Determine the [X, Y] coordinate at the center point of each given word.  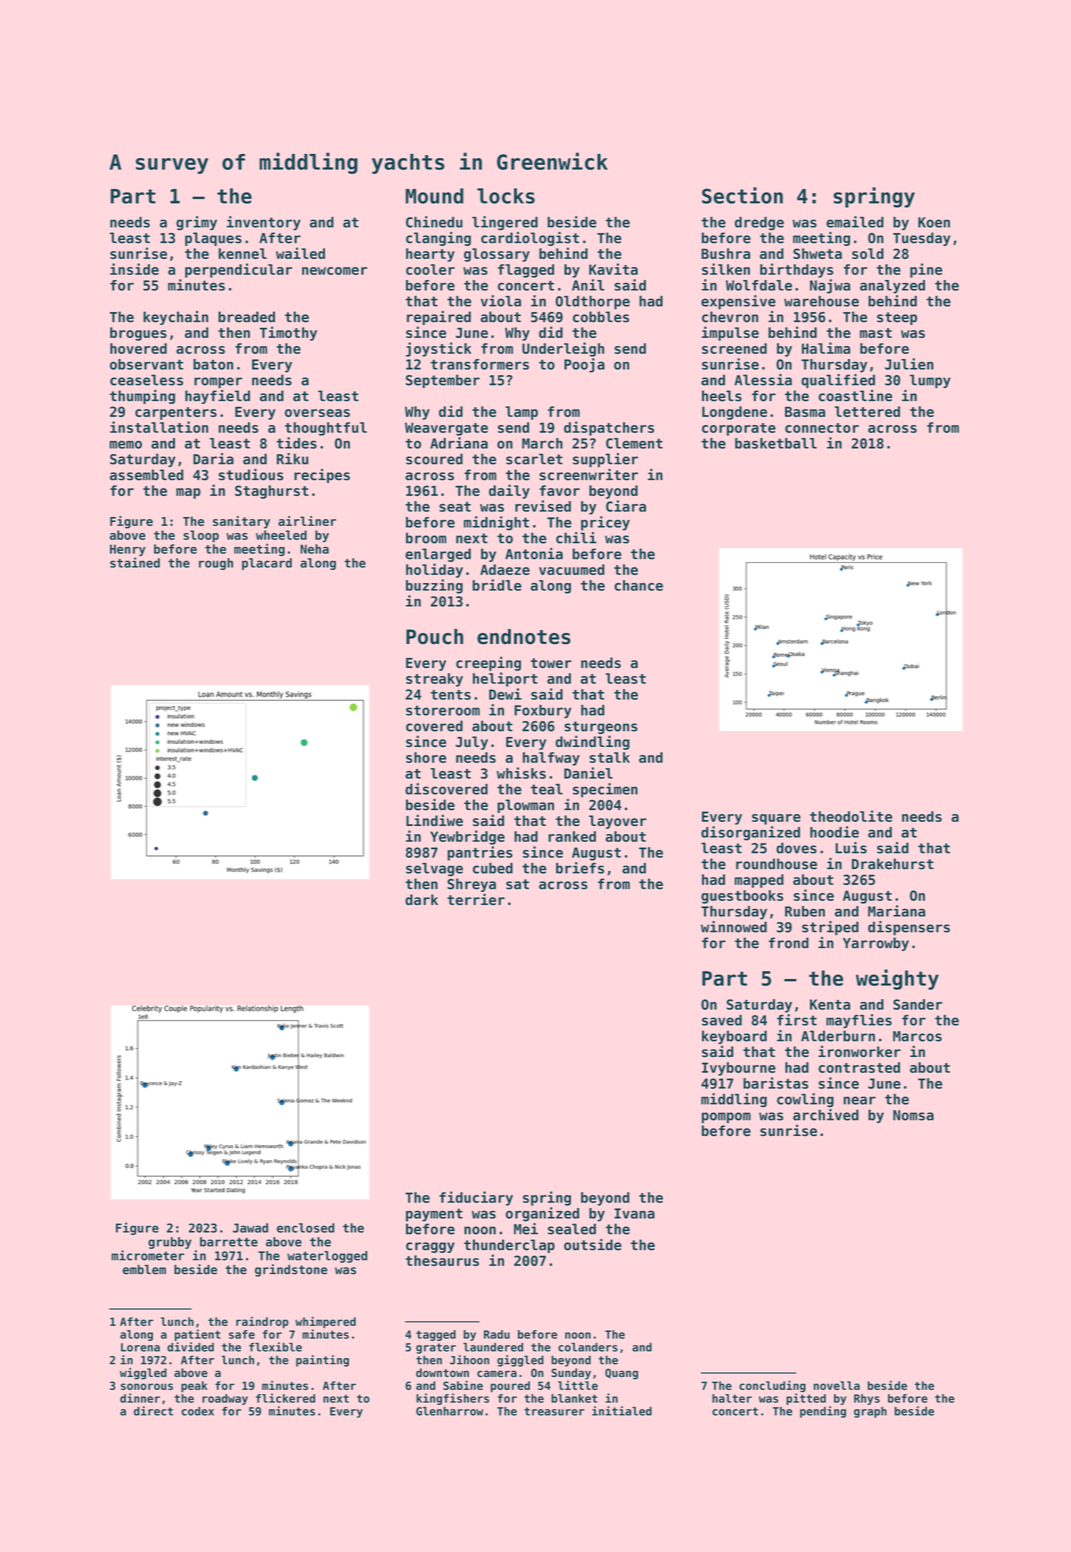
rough [216, 564]
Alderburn [838, 1036]
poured [510, 1387]
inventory [264, 223]
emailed [855, 222]
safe [242, 1334]
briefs [580, 868]
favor [559, 490]
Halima [826, 348]
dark [421, 899]
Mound [435, 196]
